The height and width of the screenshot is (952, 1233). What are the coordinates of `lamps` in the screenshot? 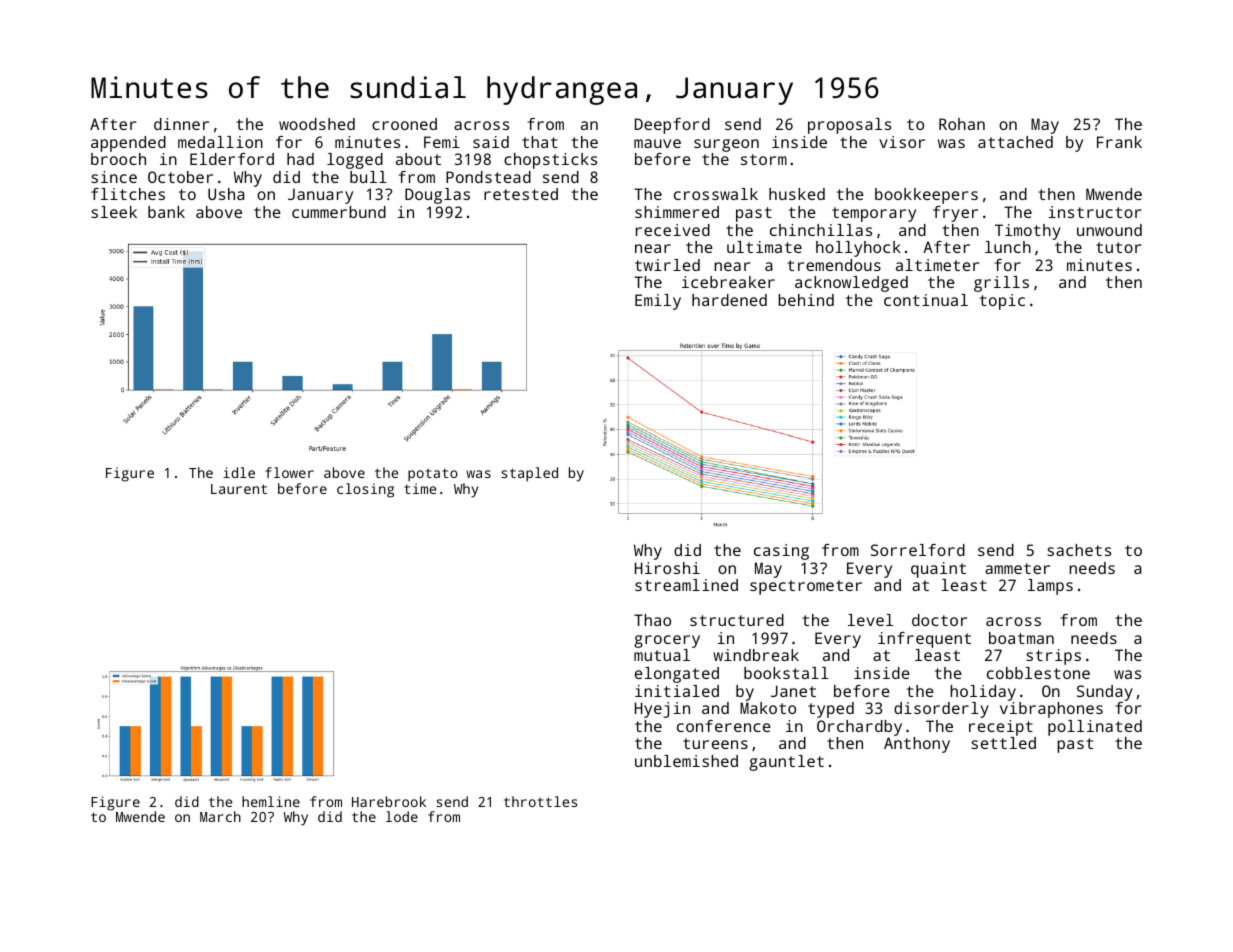 It's located at (1050, 587).
